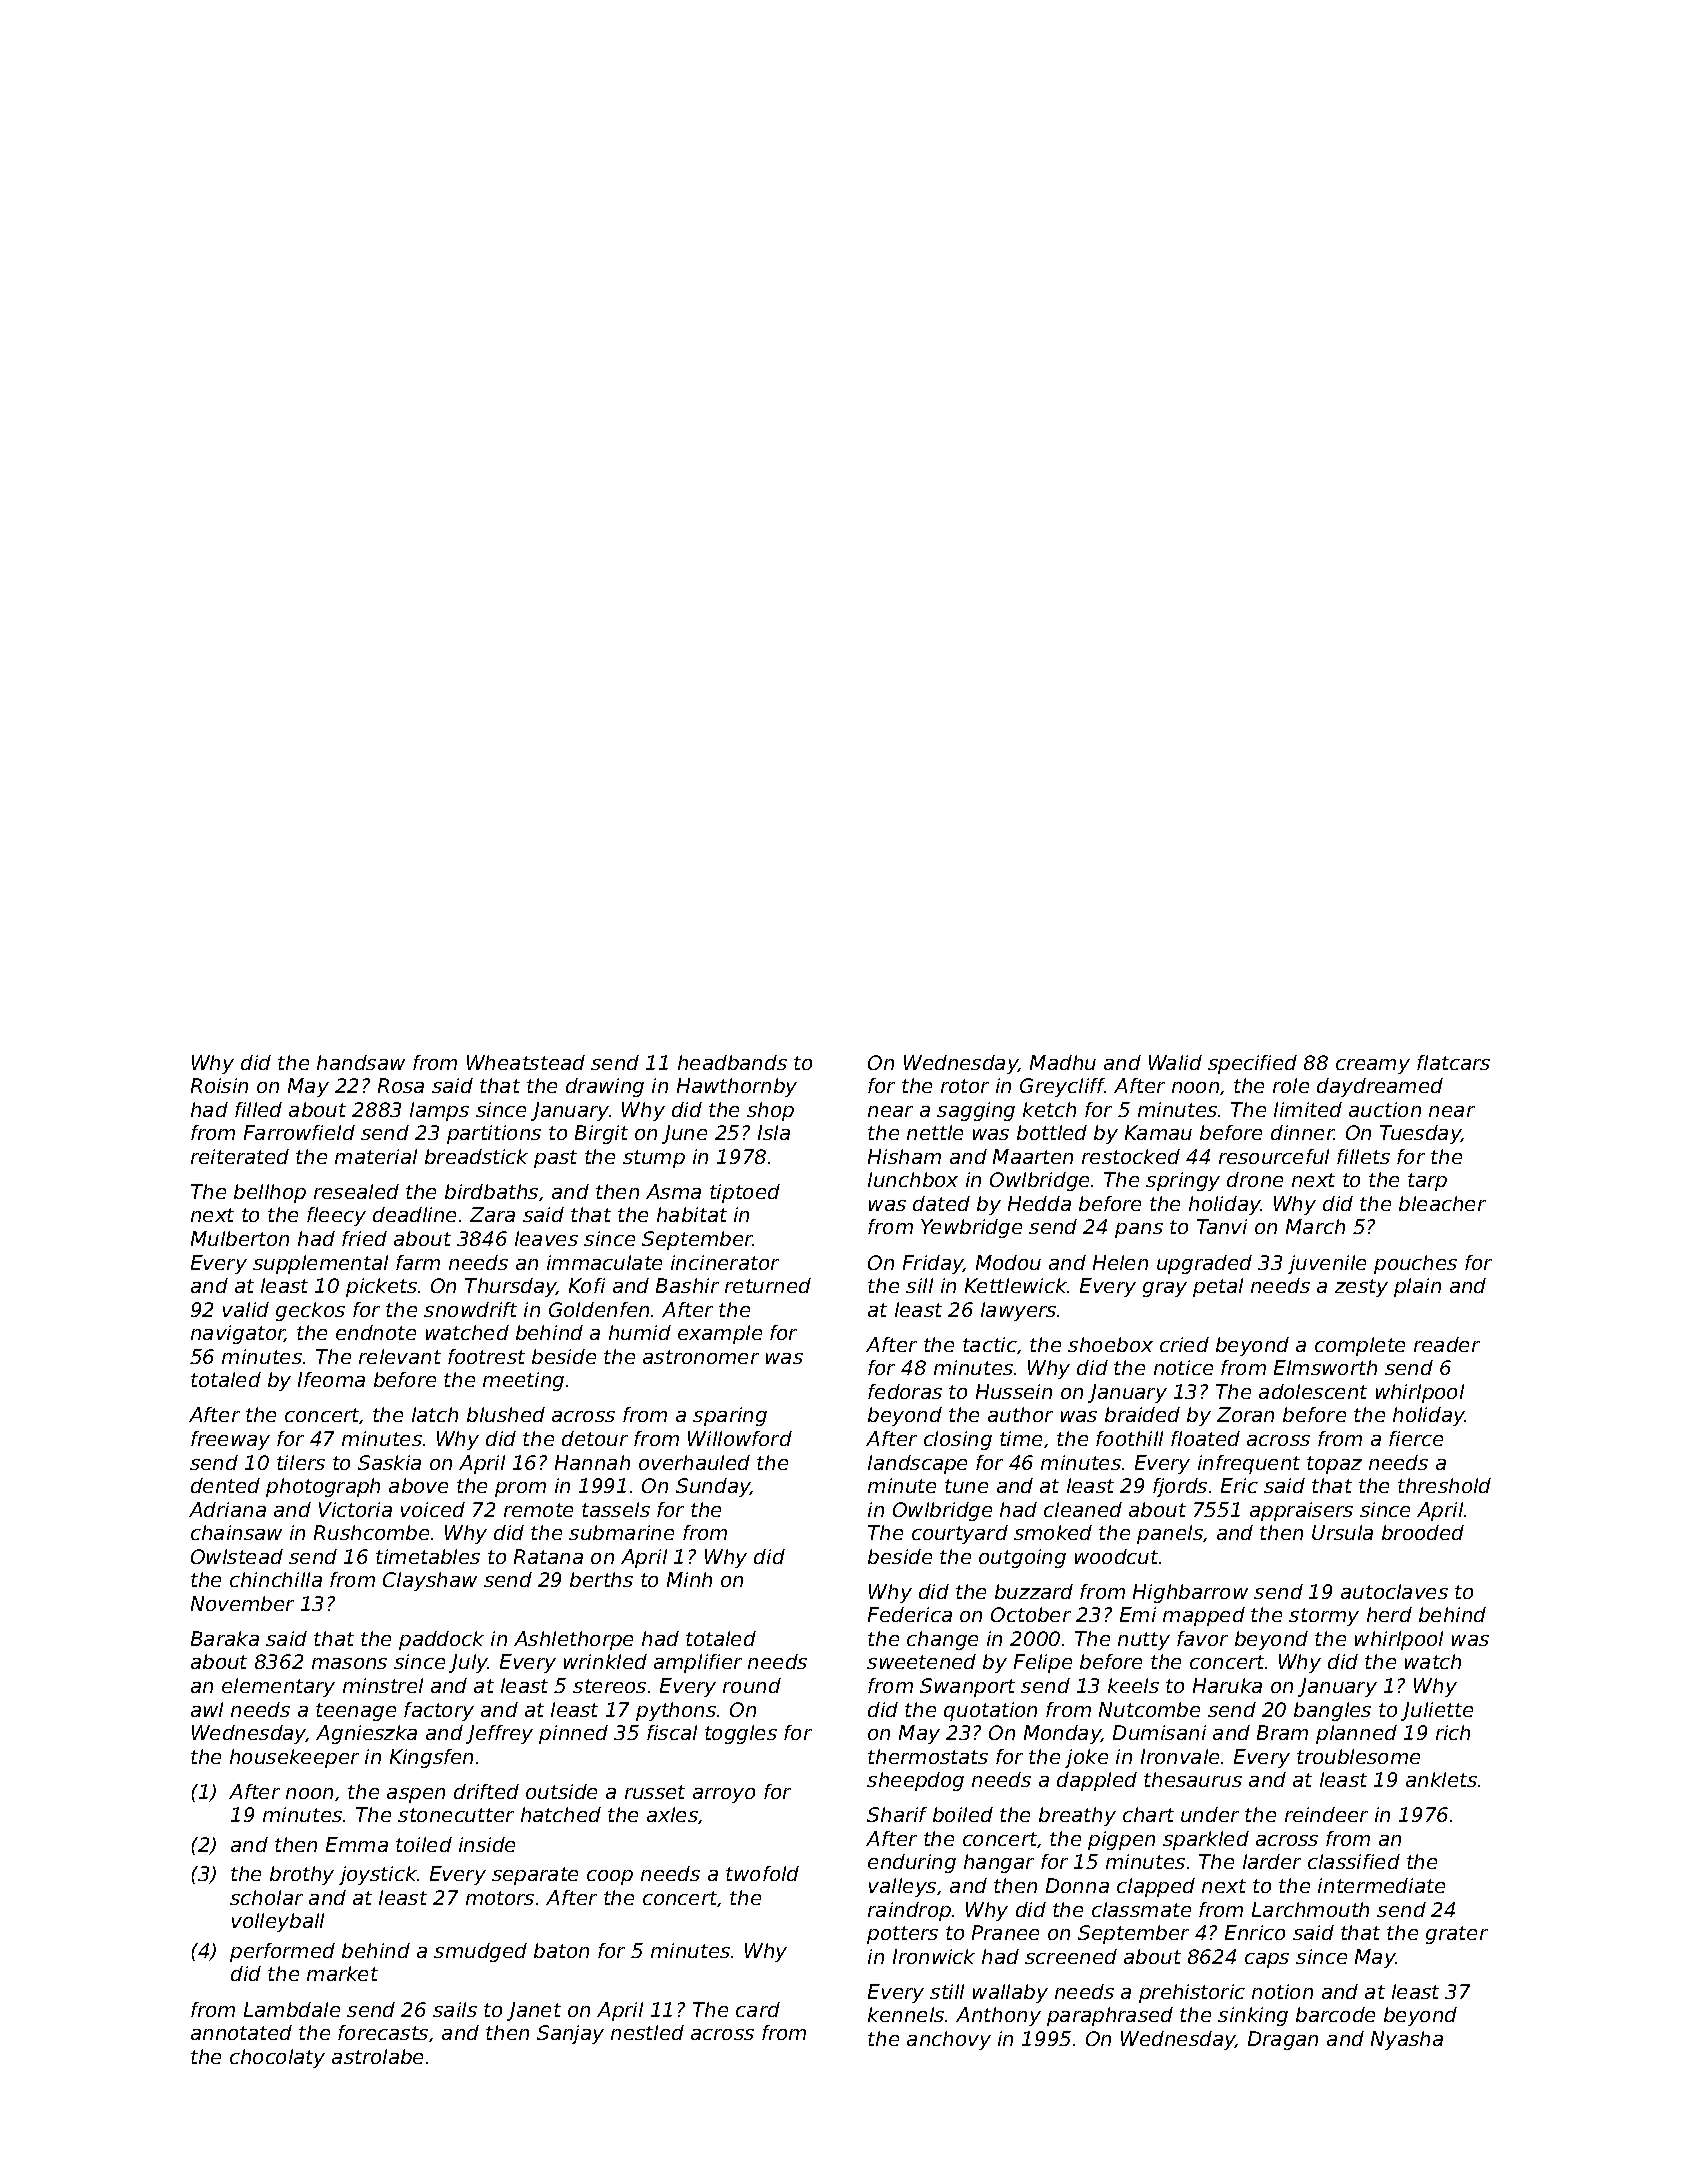  Describe the element at coordinates (526, 1062) in the screenshot. I see `Wheatstead` at that location.
